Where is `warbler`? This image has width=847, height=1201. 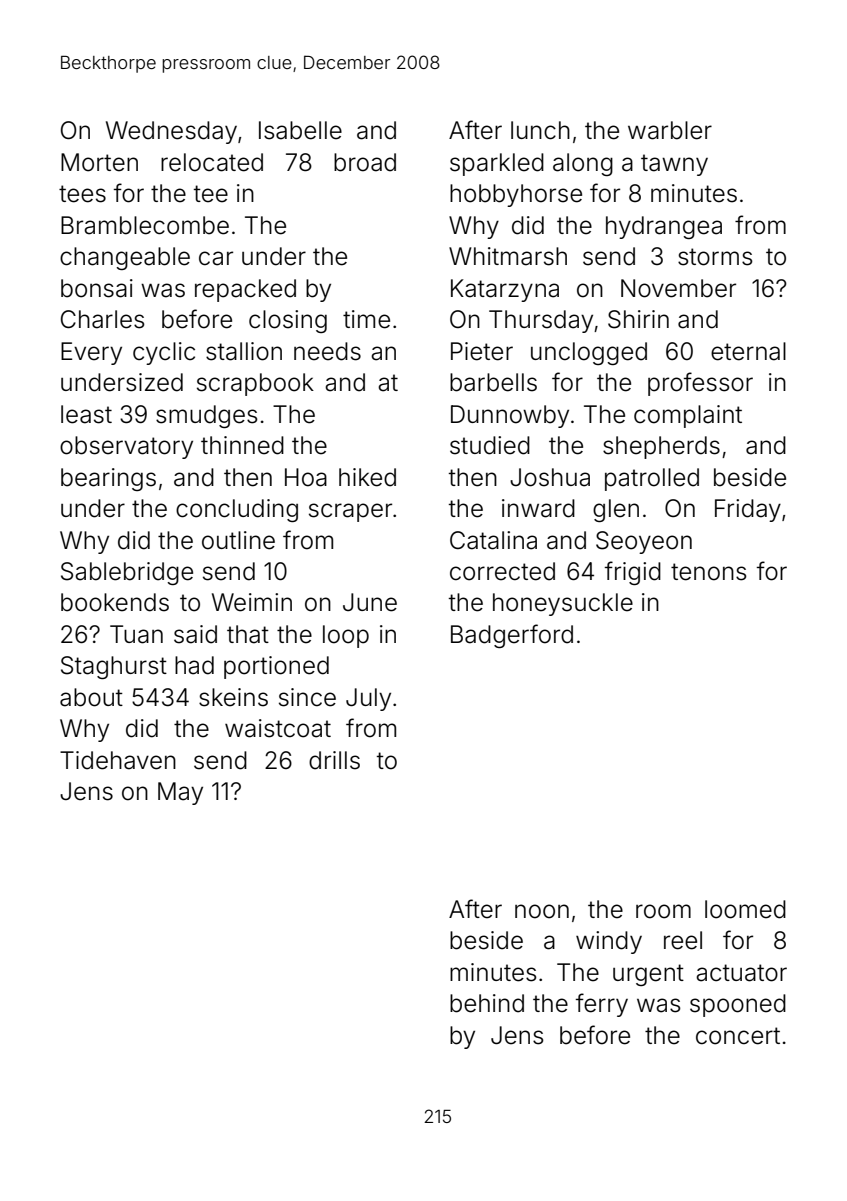 warbler is located at coordinates (670, 130).
